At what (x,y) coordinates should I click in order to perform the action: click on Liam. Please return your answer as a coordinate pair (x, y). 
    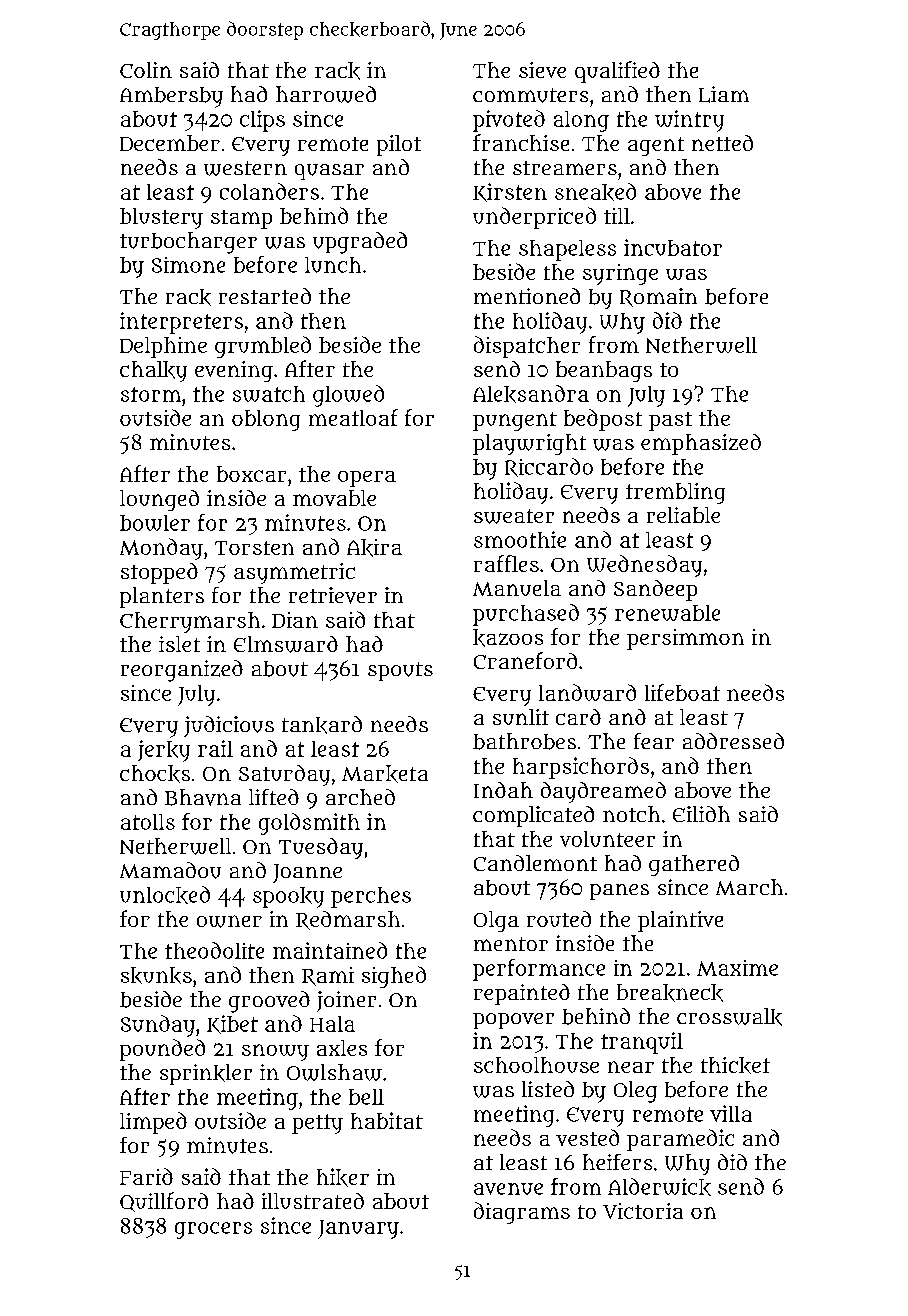
    Looking at the image, I should click on (724, 94).
